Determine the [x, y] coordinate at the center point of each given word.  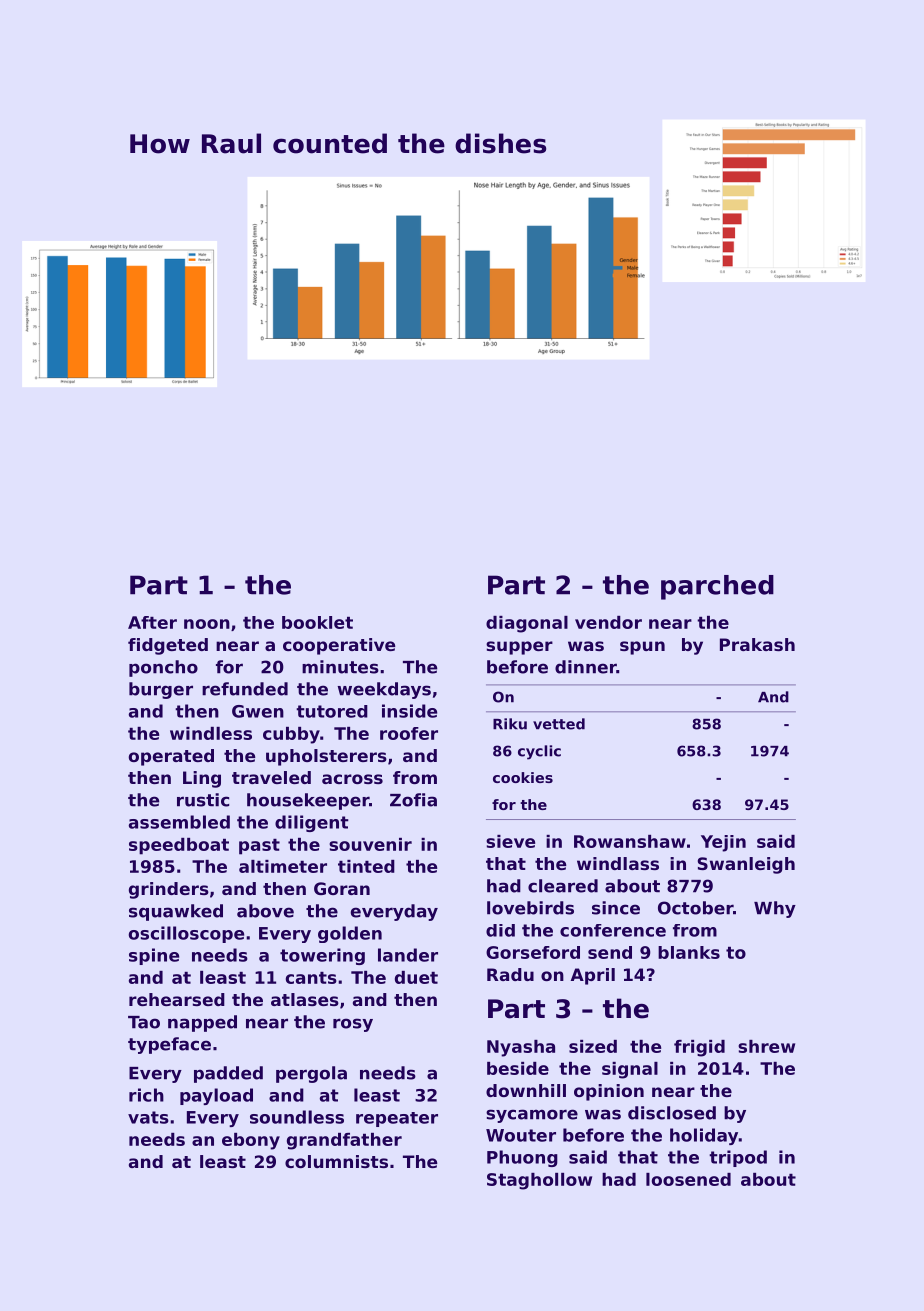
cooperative [339, 646]
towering [322, 956]
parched [717, 587]
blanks [689, 952]
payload [216, 1096]
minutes [340, 667]
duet [416, 977]
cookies [523, 777]
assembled [179, 822]
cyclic [539, 752]
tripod [738, 1158]
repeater [397, 1119]
